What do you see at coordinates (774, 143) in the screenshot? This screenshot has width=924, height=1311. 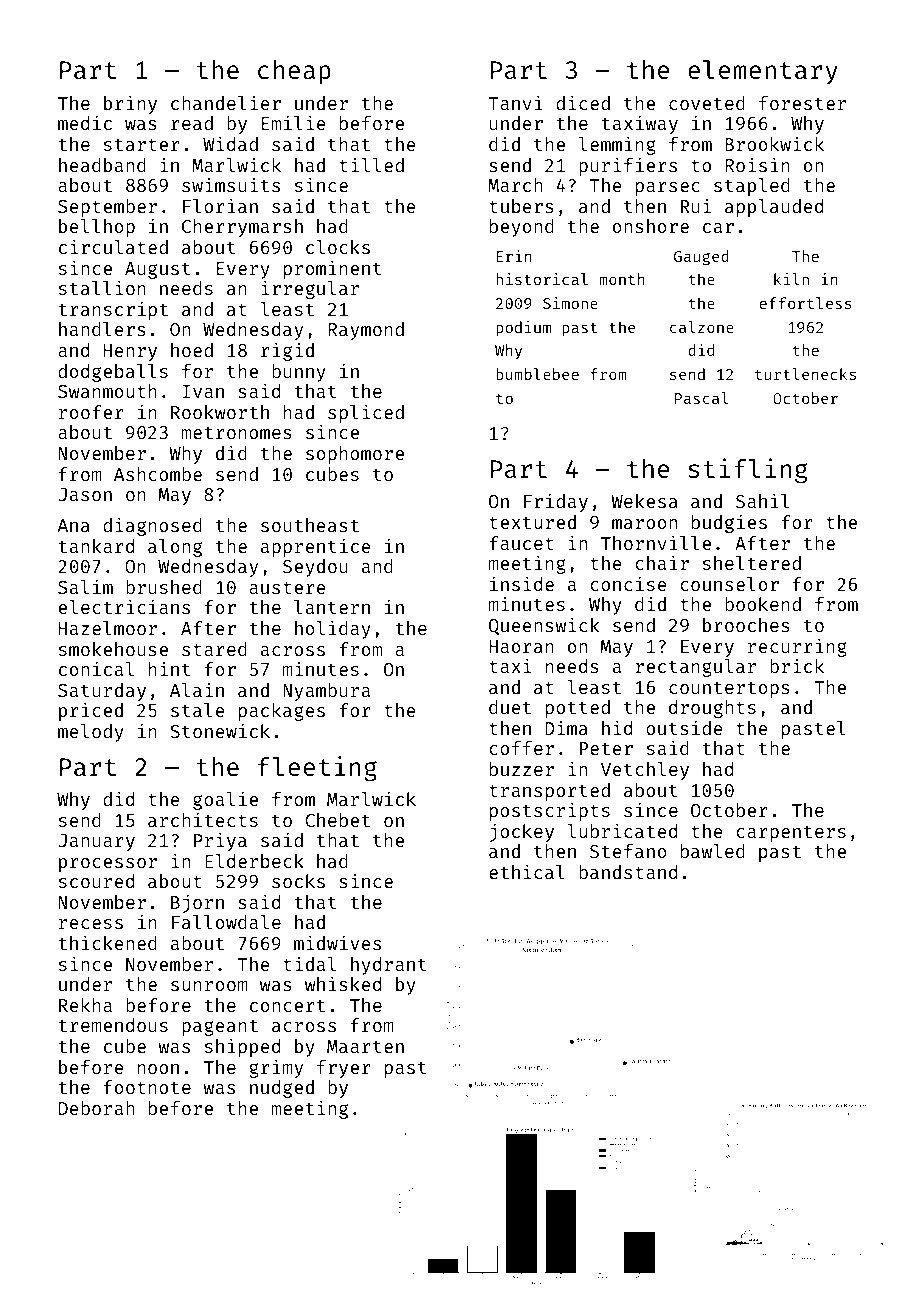 I see `Brookwick` at bounding box center [774, 143].
